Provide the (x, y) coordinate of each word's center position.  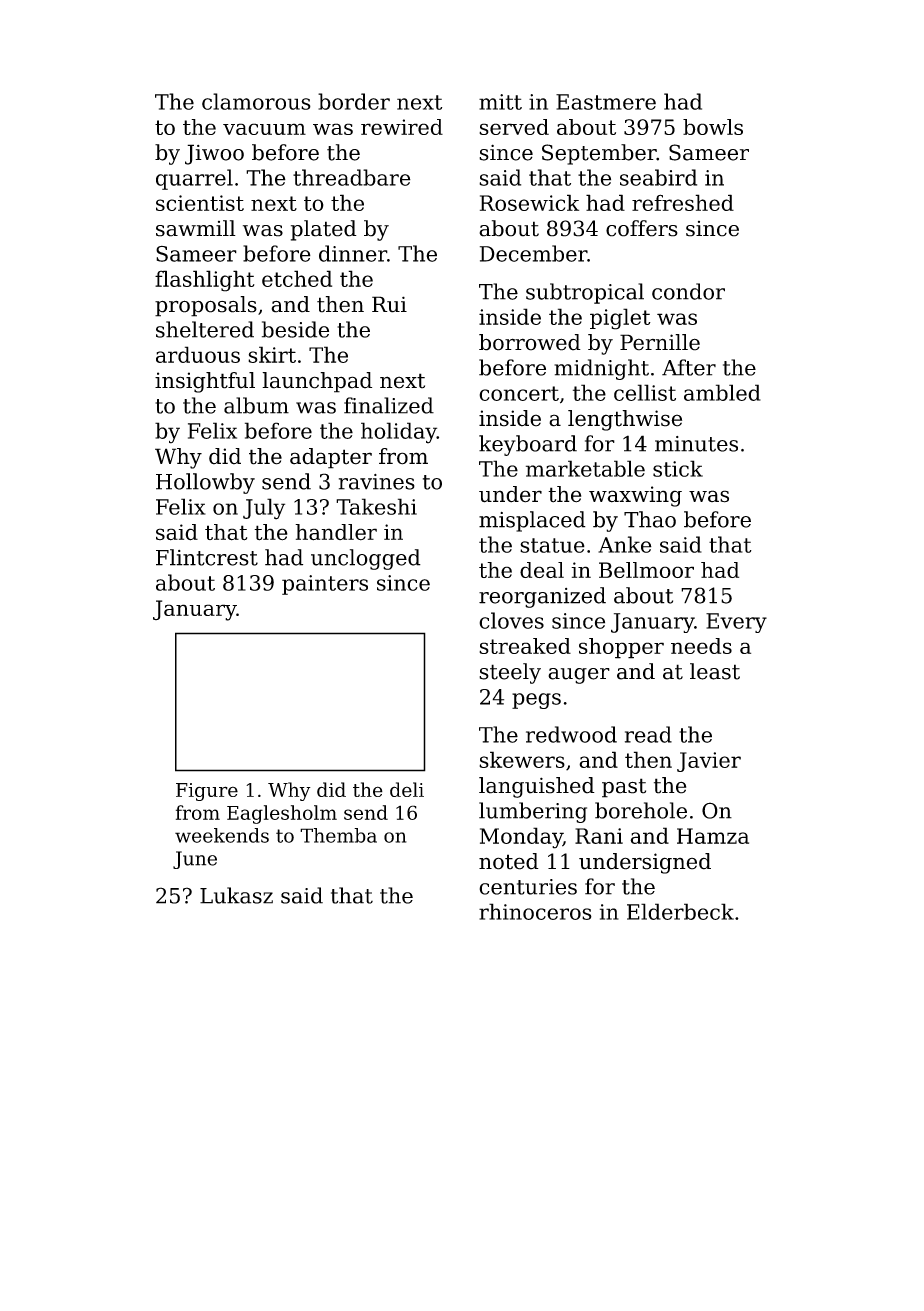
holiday (399, 433)
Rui (389, 304)
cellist (645, 392)
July (264, 509)
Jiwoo (214, 154)
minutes (696, 444)
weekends (222, 835)
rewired (402, 127)
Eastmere (606, 102)
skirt (272, 354)
